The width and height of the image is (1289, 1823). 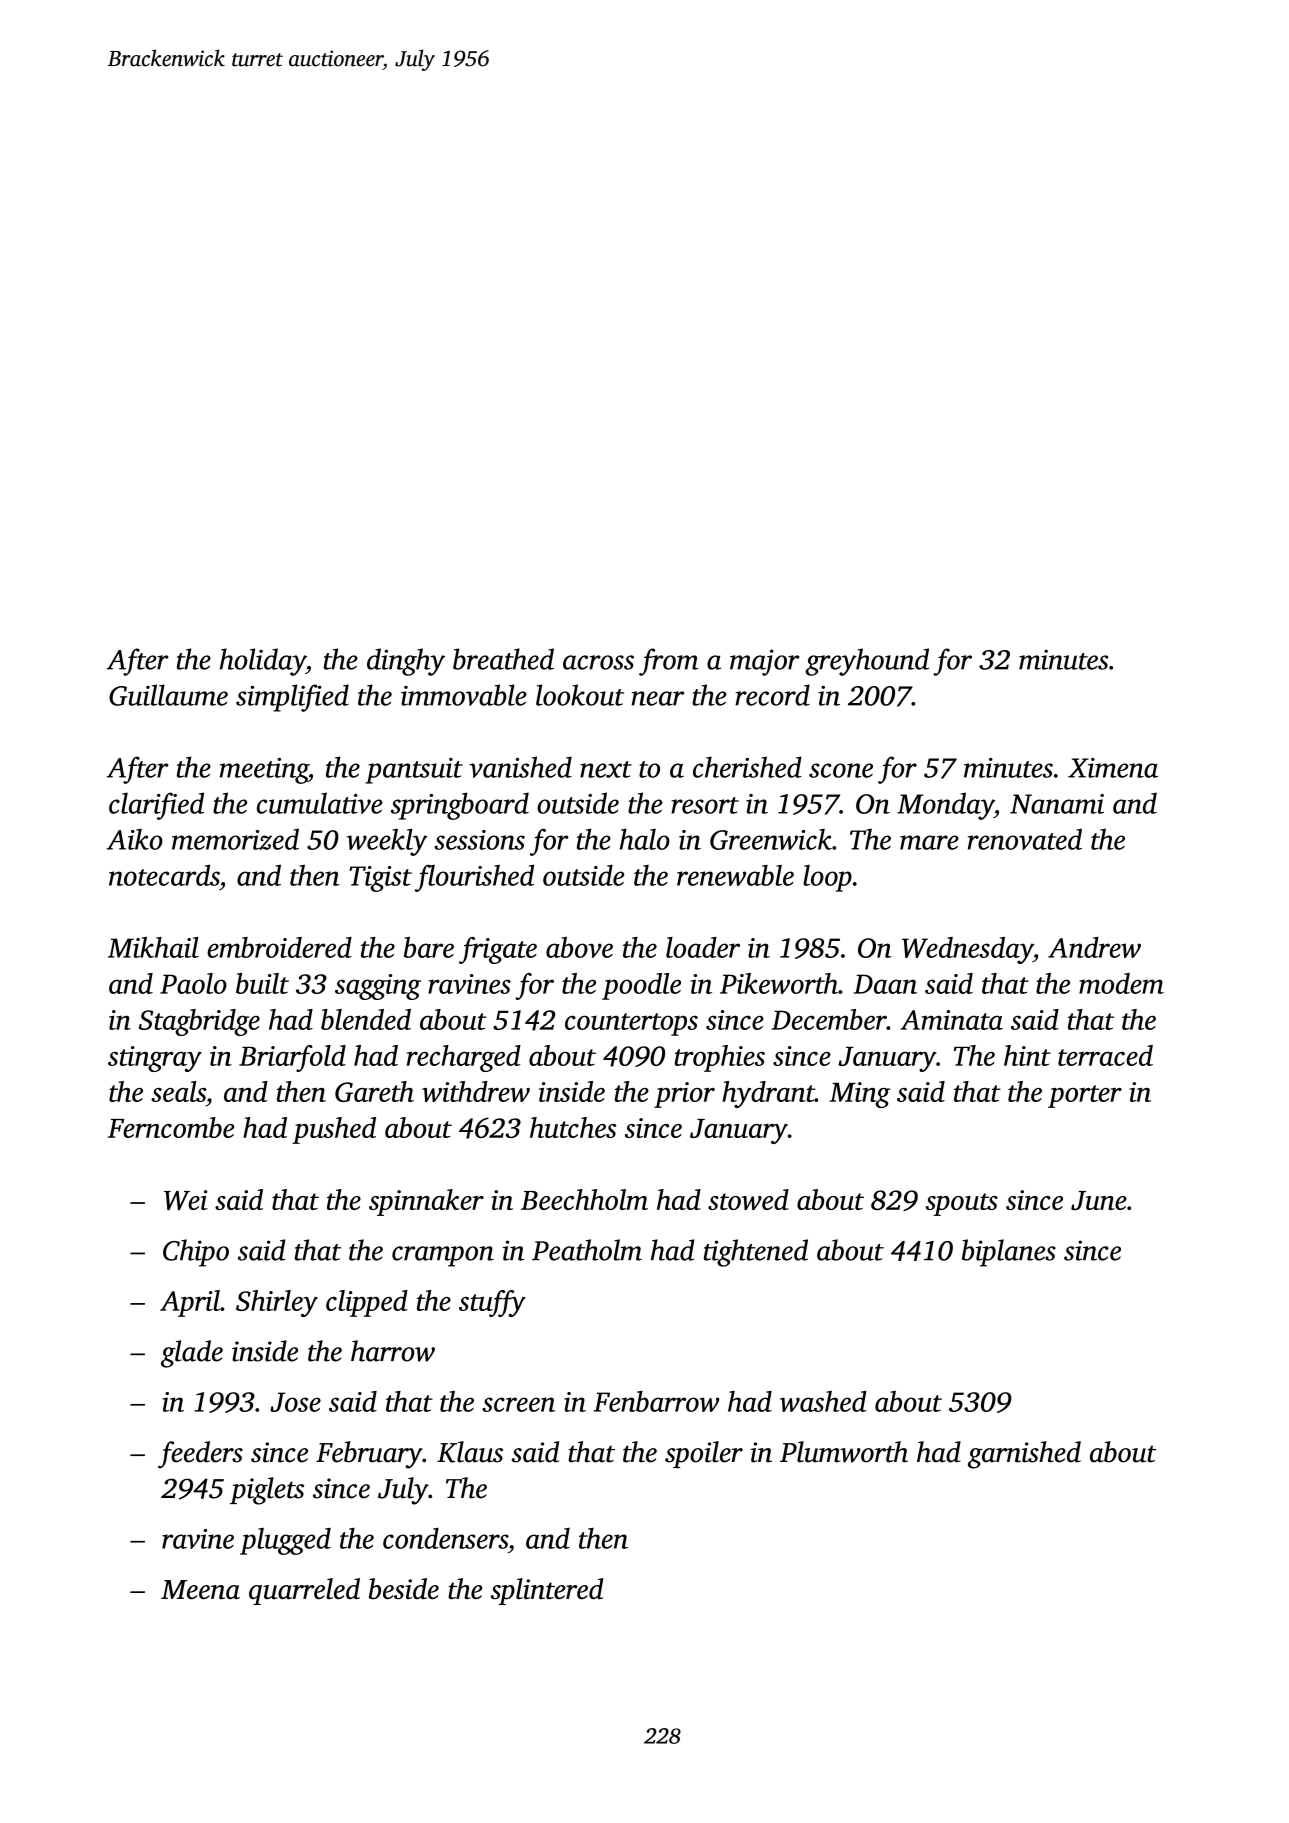 I want to click on cherished, so click(x=747, y=767).
